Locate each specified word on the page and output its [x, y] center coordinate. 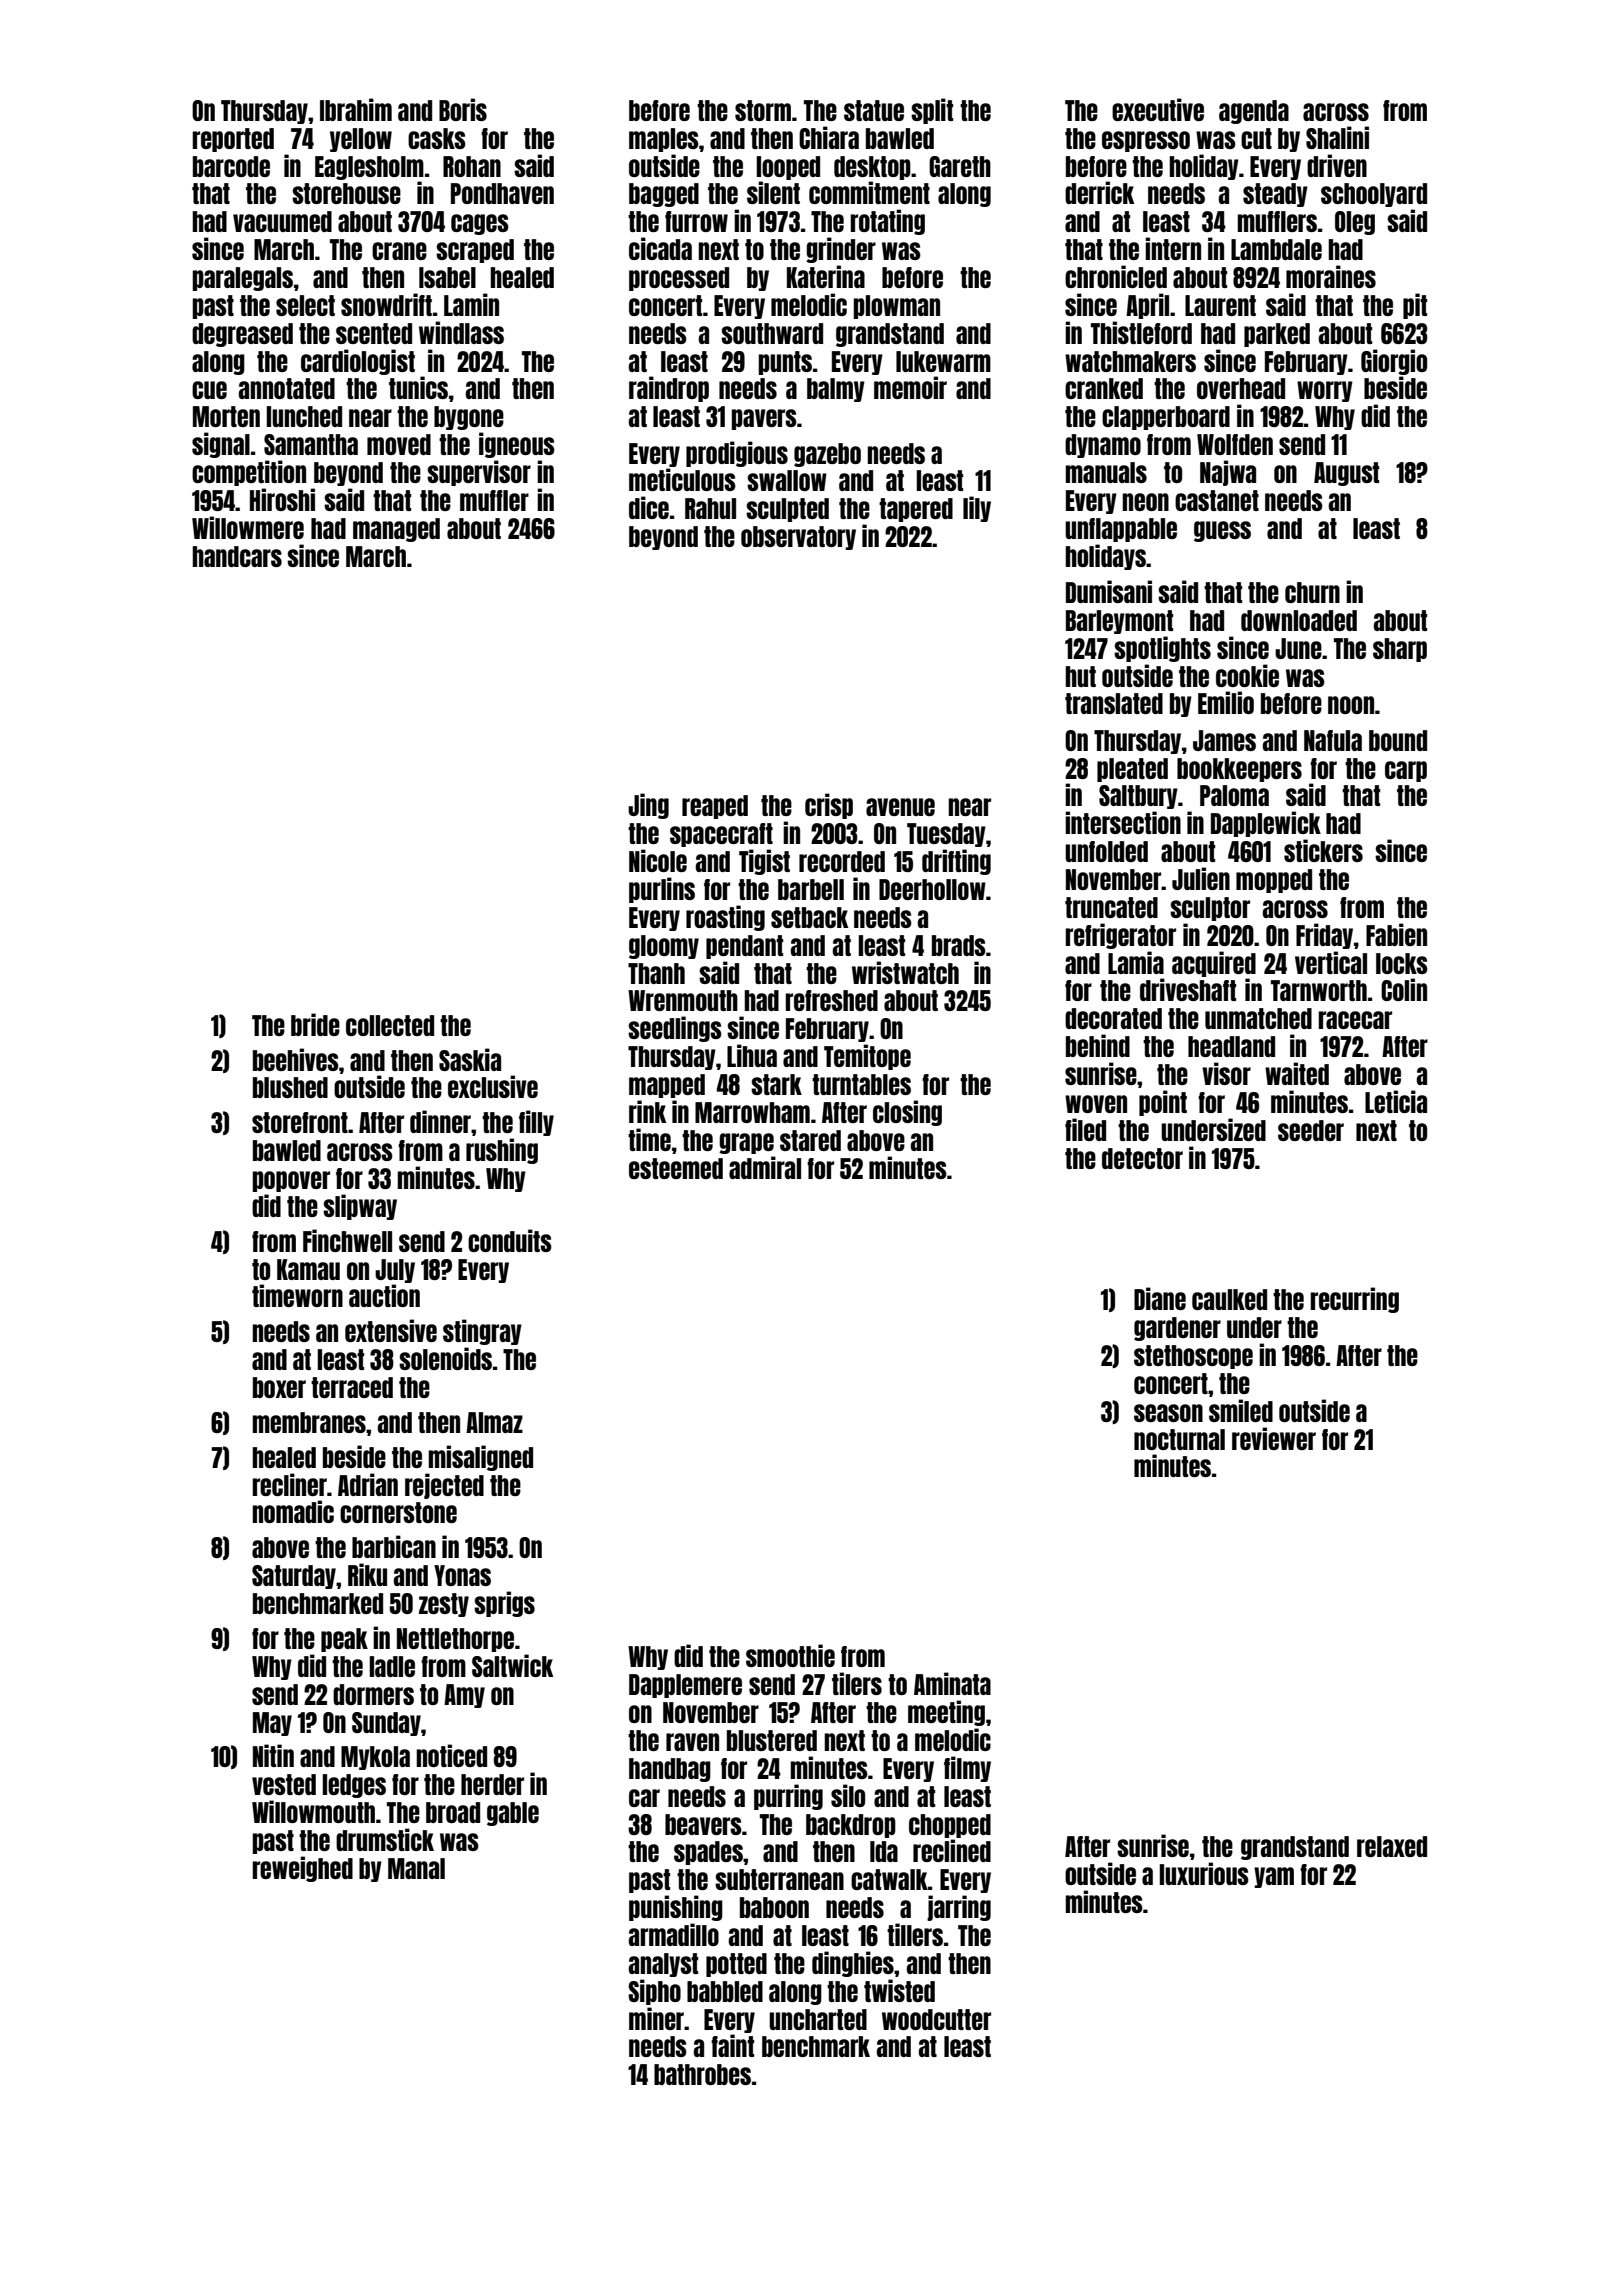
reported [233, 140]
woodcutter [936, 2019]
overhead [1241, 388]
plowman [896, 307]
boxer [279, 1387]
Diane [1160, 1298]
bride [315, 1024]
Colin [1404, 989]
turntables [861, 1084]
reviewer [1274, 1438]
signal [221, 445]
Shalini [1337, 137]
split [932, 111]
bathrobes [702, 2074]
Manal [416, 1868]
